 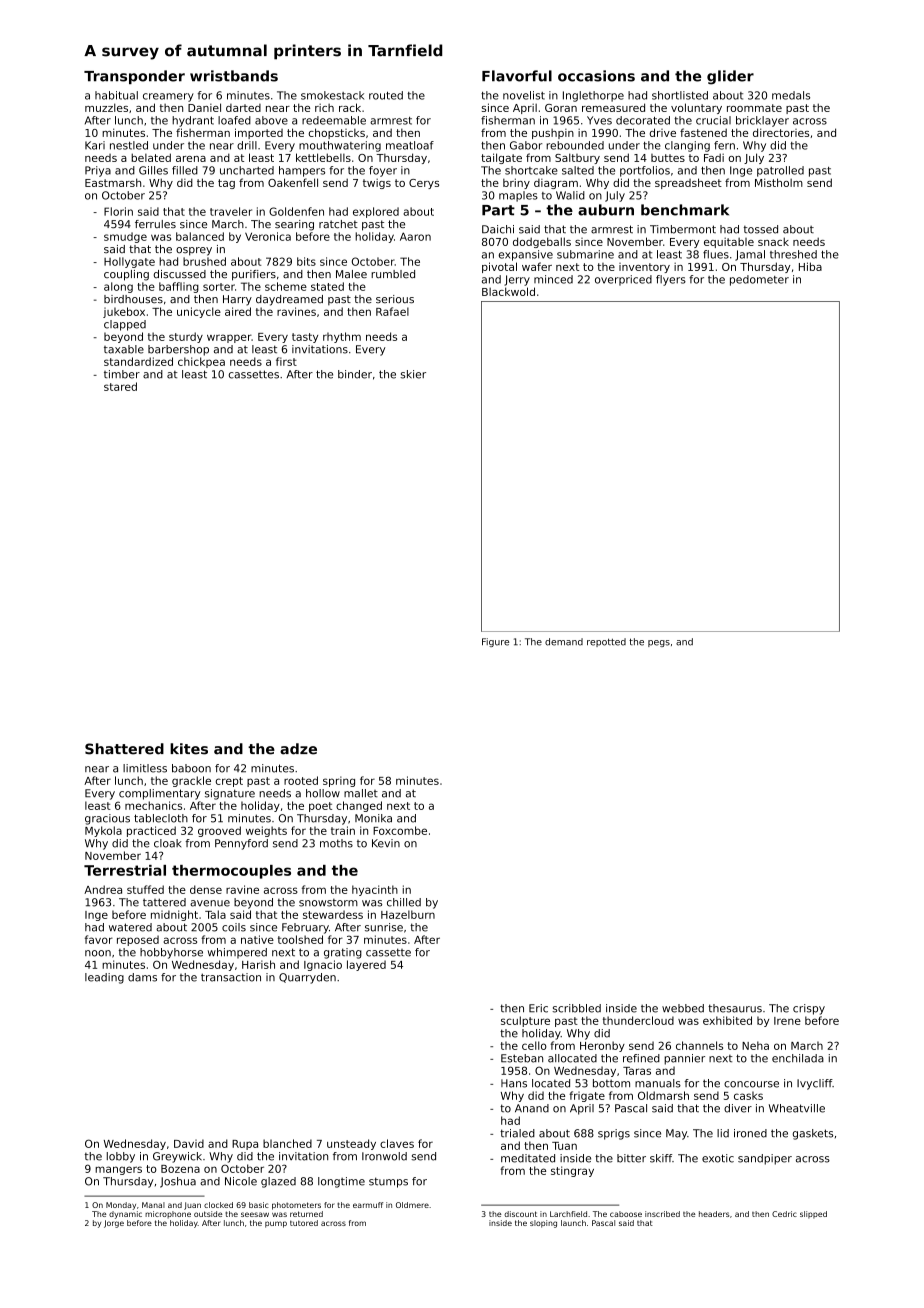 What do you see at coordinates (542, 242) in the page?
I see `dodgeballs` at bounding box center [542, 242].
